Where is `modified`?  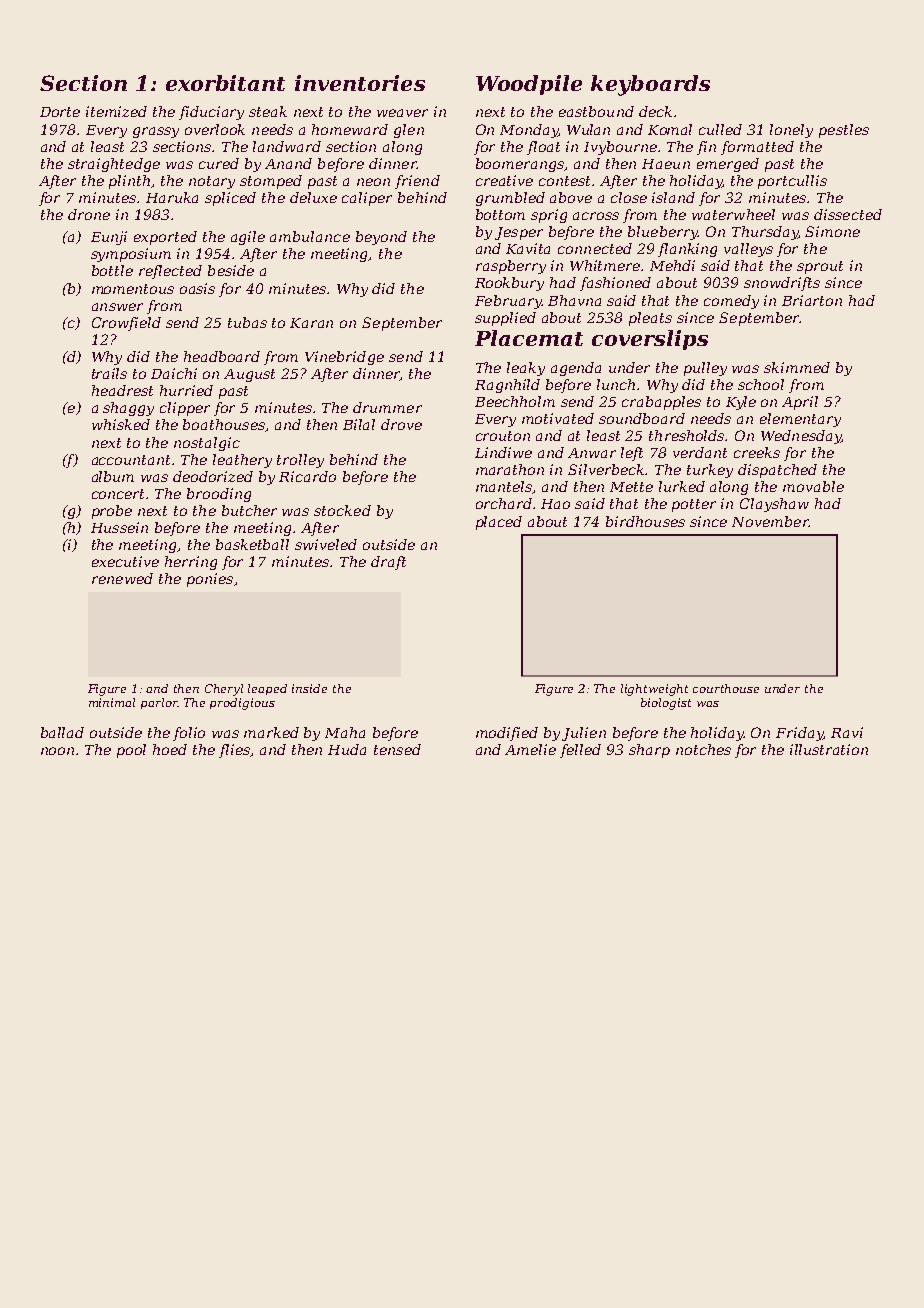 modified is located at coordinates (507, 734).
